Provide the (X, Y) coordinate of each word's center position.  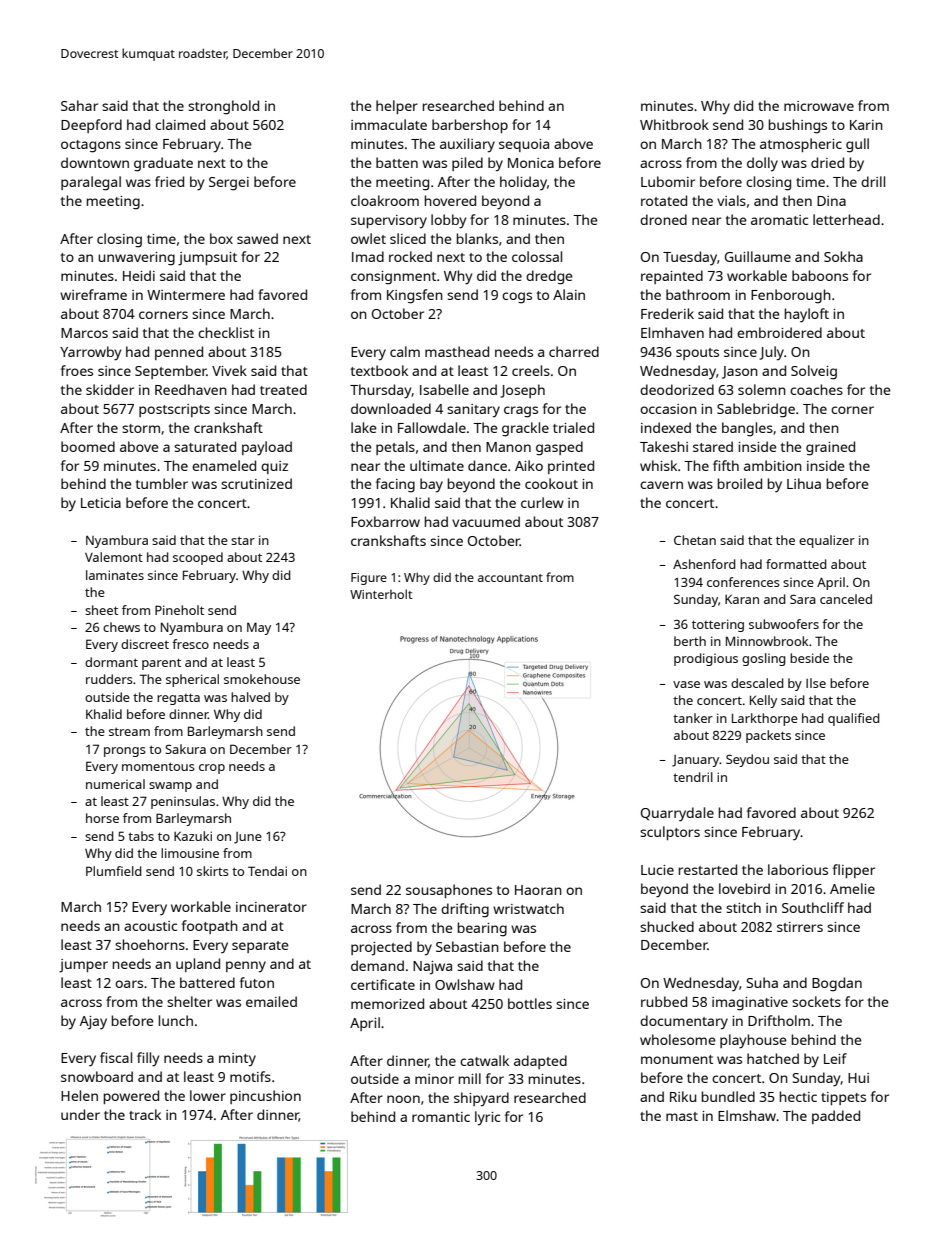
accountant (510, 578)
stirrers (800, 927)
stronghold (223, 107)
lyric (487, 1118)
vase (686, 684)
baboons (820, 275)
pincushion (265, 1097)
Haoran (538, 890)
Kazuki (193, 836)
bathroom (698, 294)
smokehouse (262, 679)
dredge (549, 277)
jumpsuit (207, 259)
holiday (523, 183)
